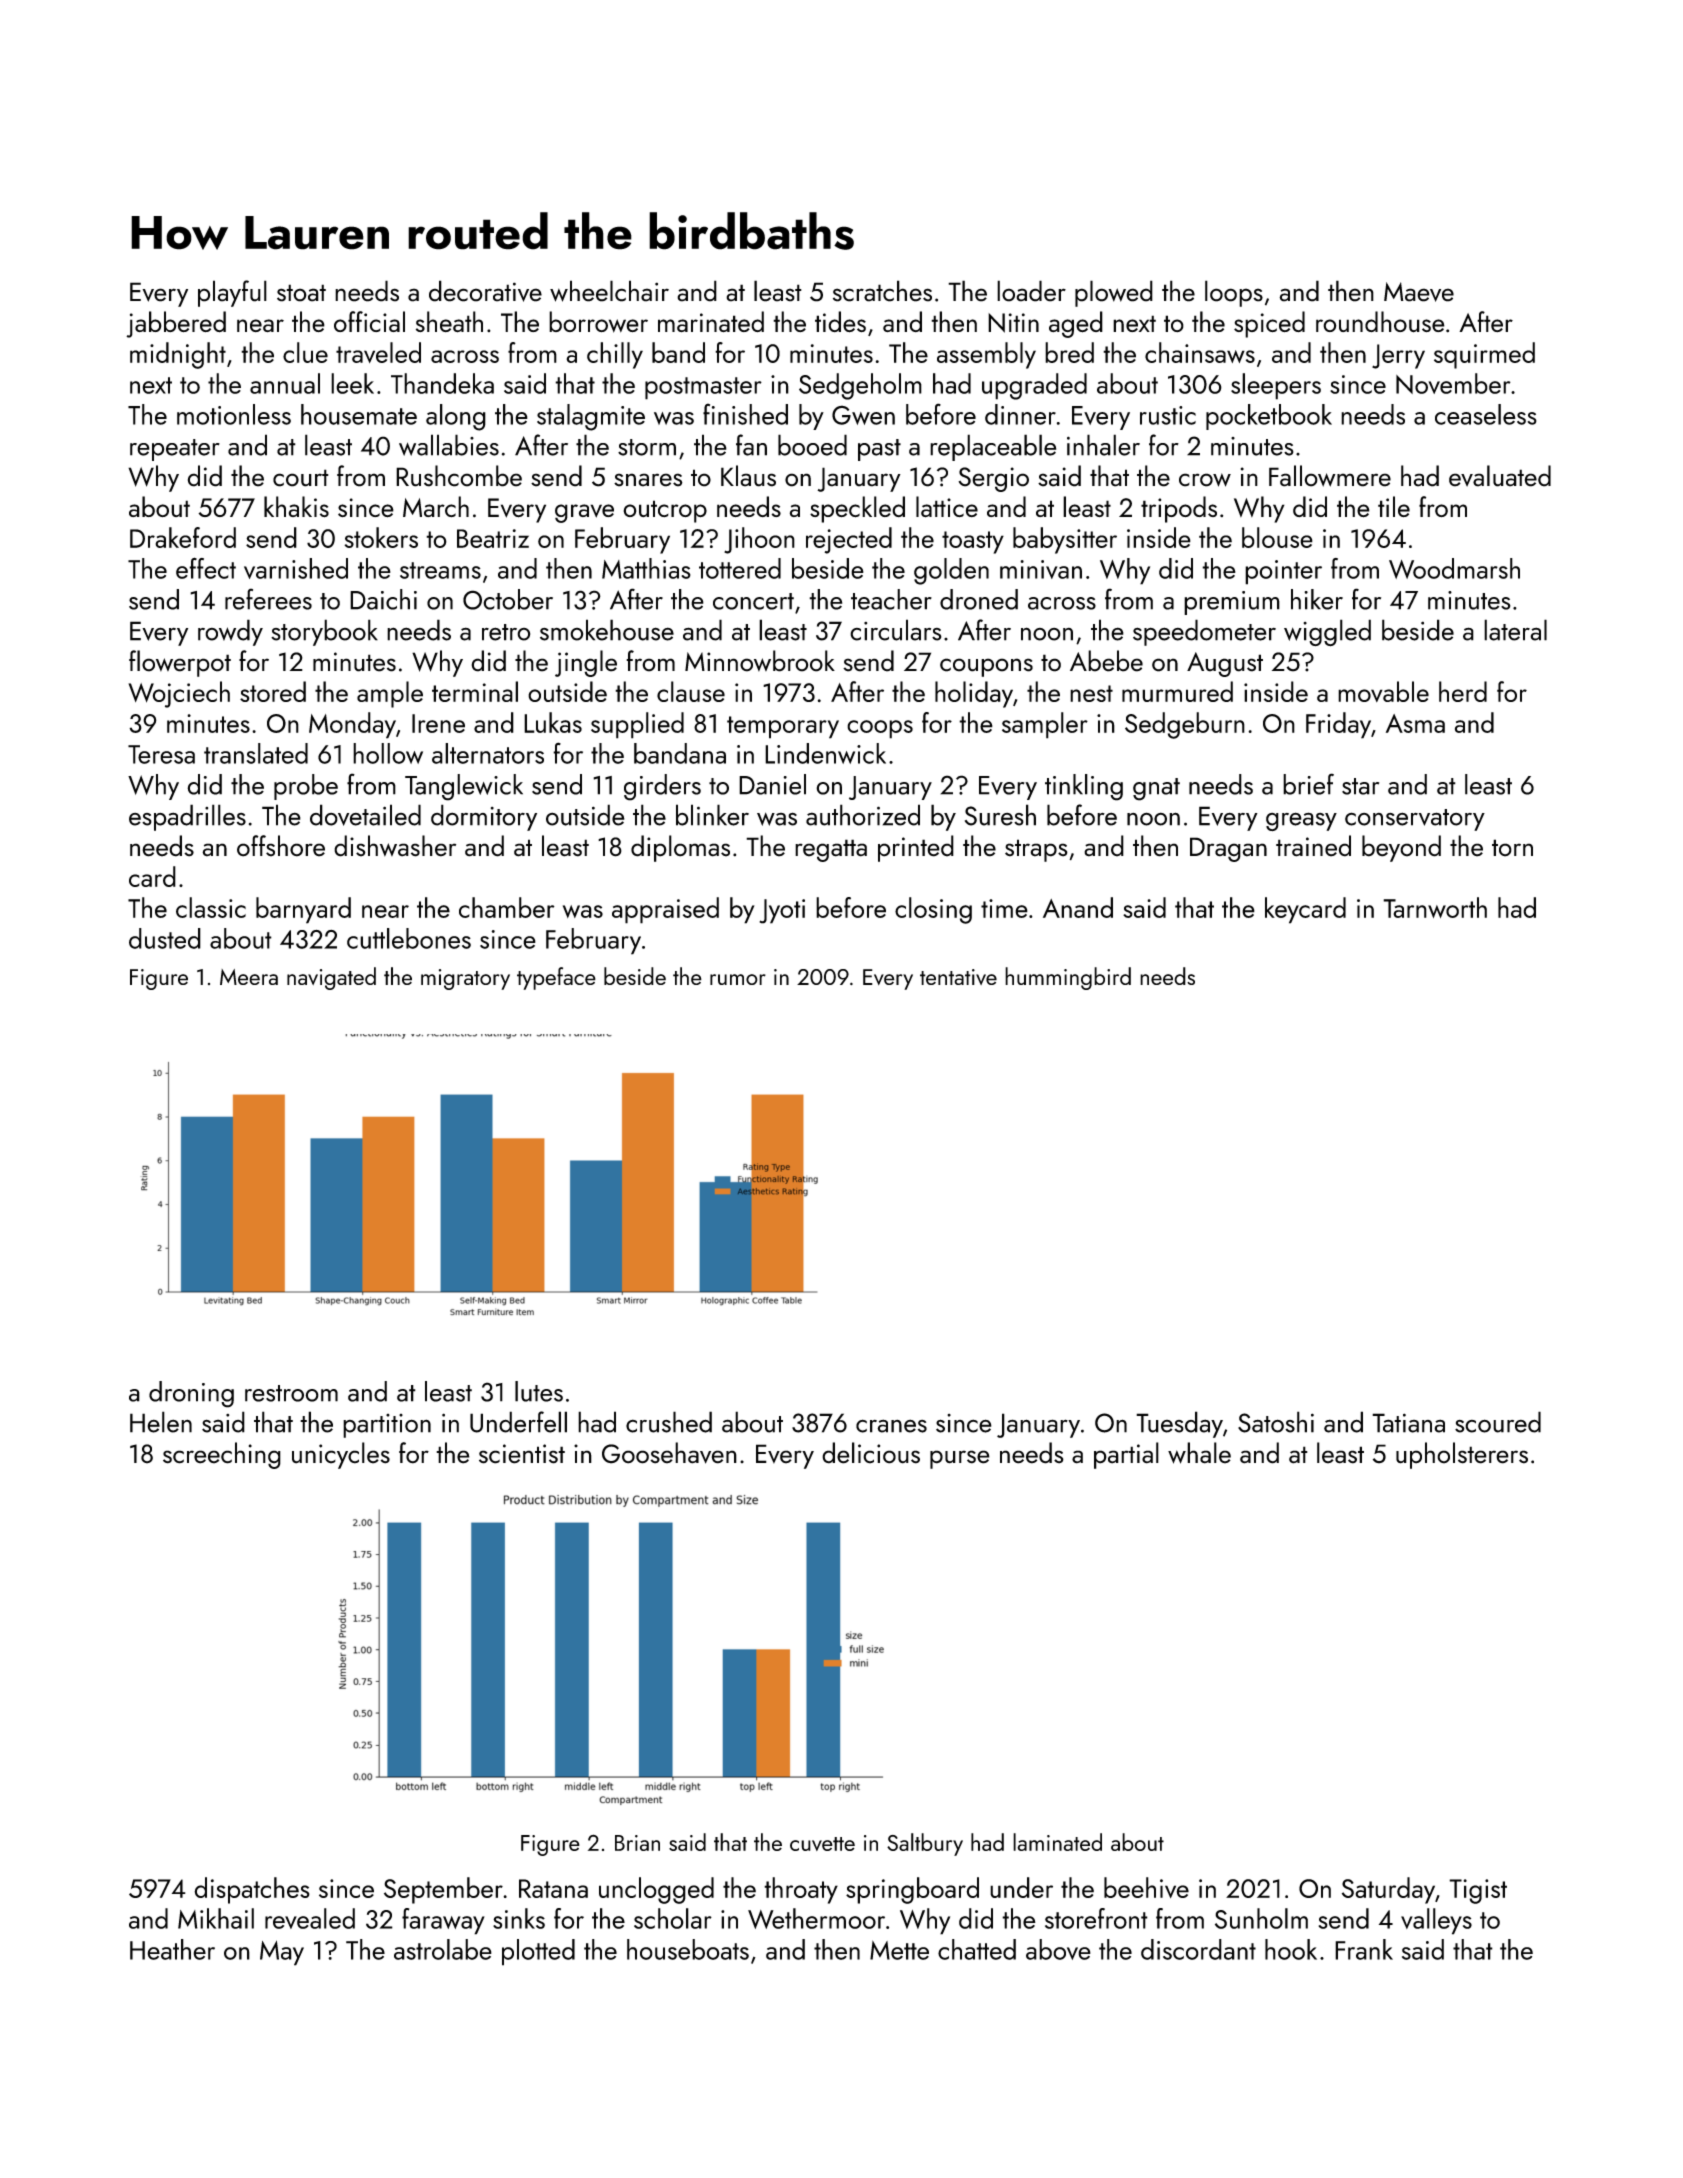 This document has height=2178, width=1683. I want to click on Jyoti, so click(782, 911).
